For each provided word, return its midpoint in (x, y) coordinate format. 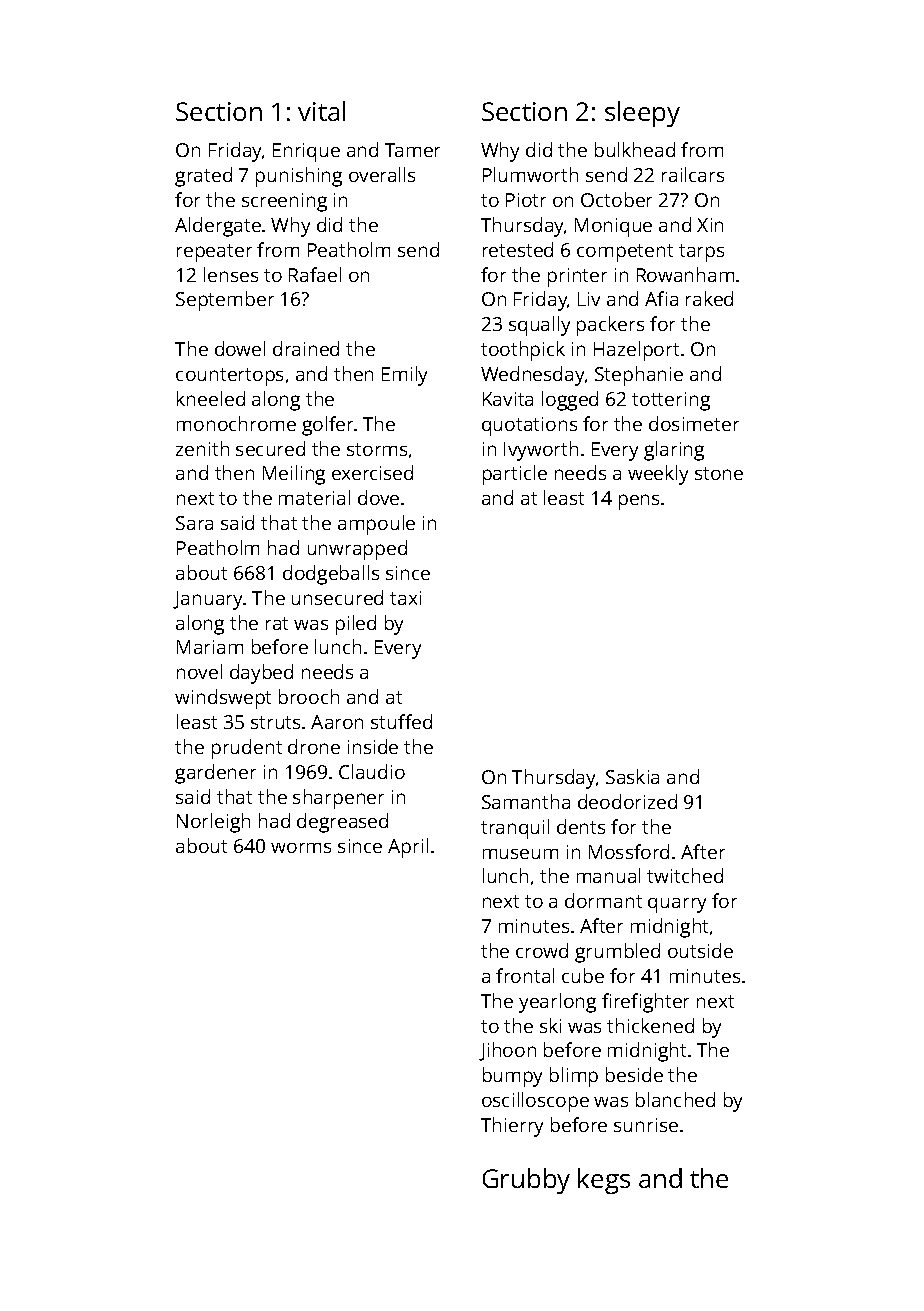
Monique (613, 227)
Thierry (512, 1127)
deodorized (627, 801)
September (225, 301)
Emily (404, 376)
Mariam (210, 647)
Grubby (526, 1181)
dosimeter (694, 423)
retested (518, 249)
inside (373, 746)
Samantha (526, 801)
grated (203, 177)
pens (639, 502)
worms (301, 848)
